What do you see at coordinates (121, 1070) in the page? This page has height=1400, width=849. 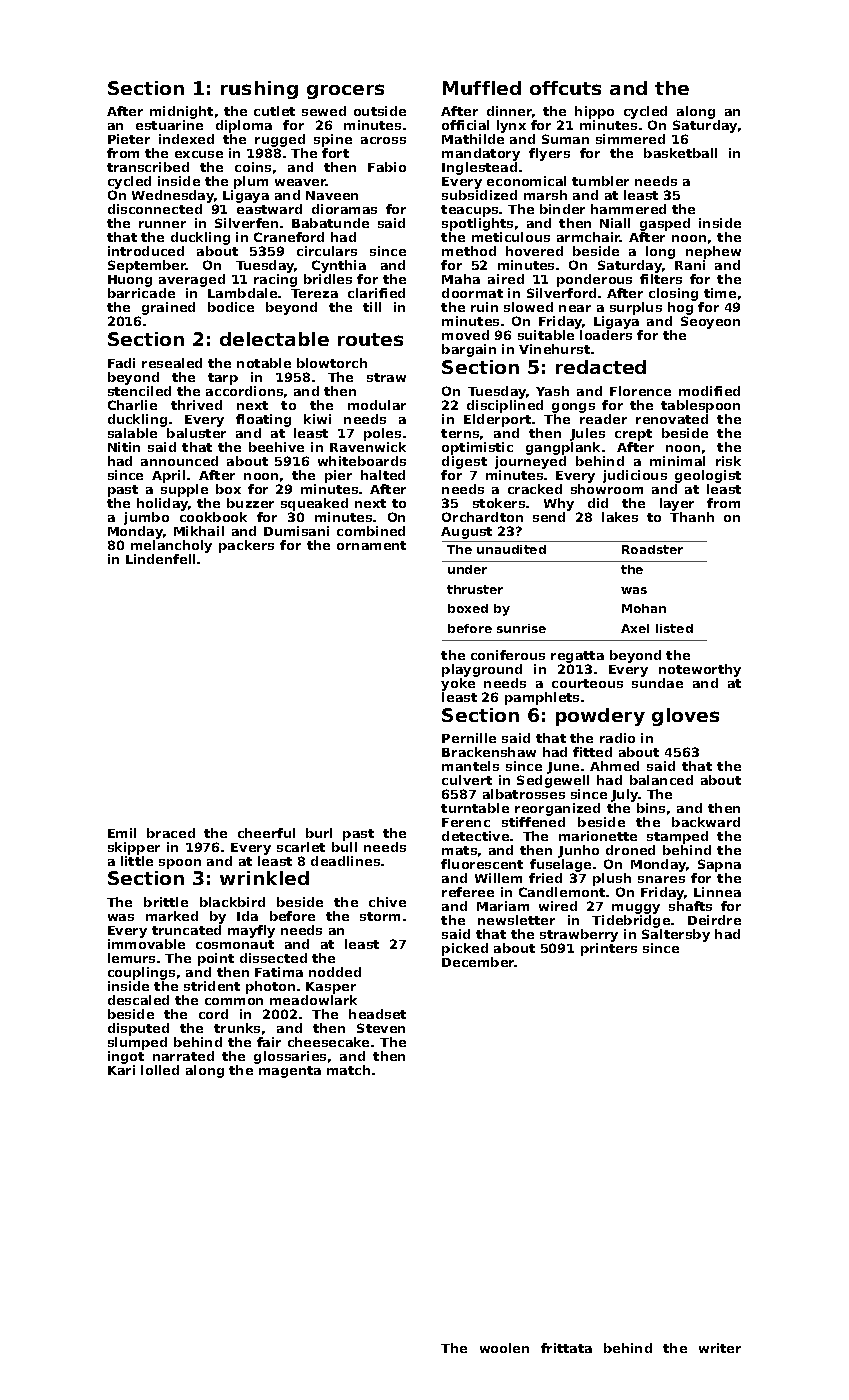 I see `Kari` at bounding box center [121, 1070].
